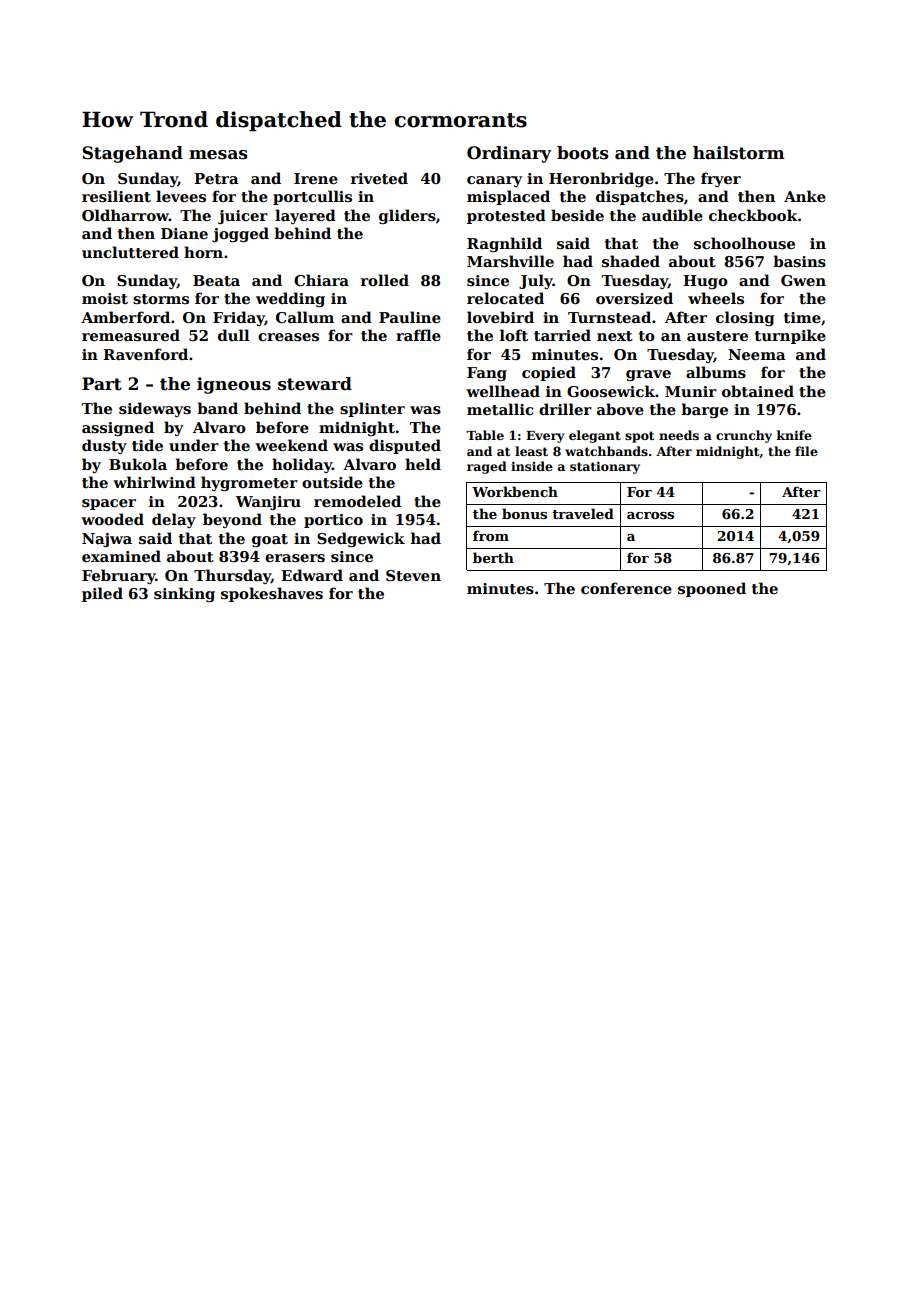 This page has height=1316, width=908. What do you see at coordinates (672, 215) in the page?
I see `audible` at bounding box center [672, 215].
